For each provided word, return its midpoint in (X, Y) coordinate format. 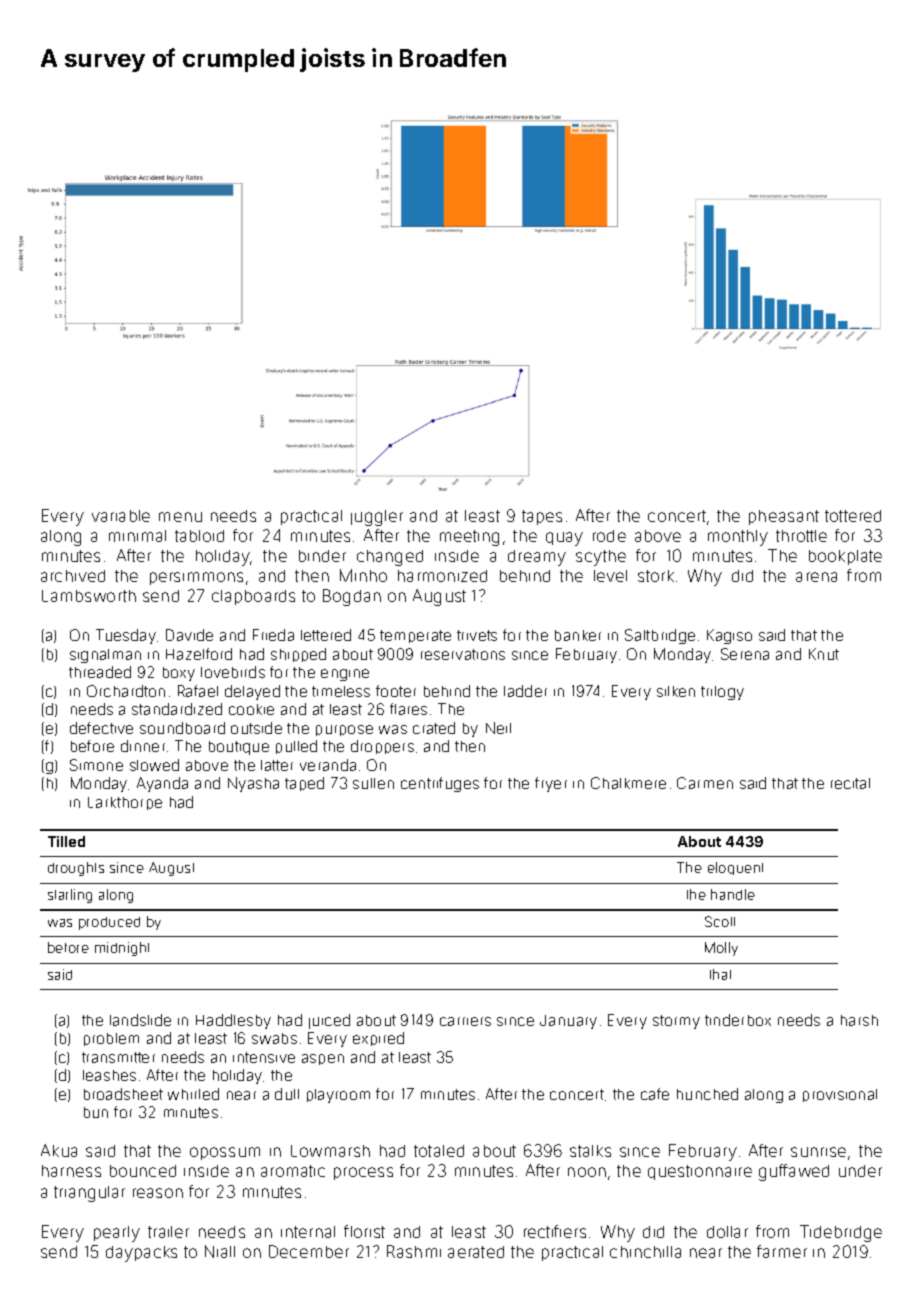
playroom (338, 1096)
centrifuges (440, 784)
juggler (377, 518)
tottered (853, 516)
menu (180, 517)
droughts (76, 869)
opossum (225, 1153)
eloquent (735, 868)
